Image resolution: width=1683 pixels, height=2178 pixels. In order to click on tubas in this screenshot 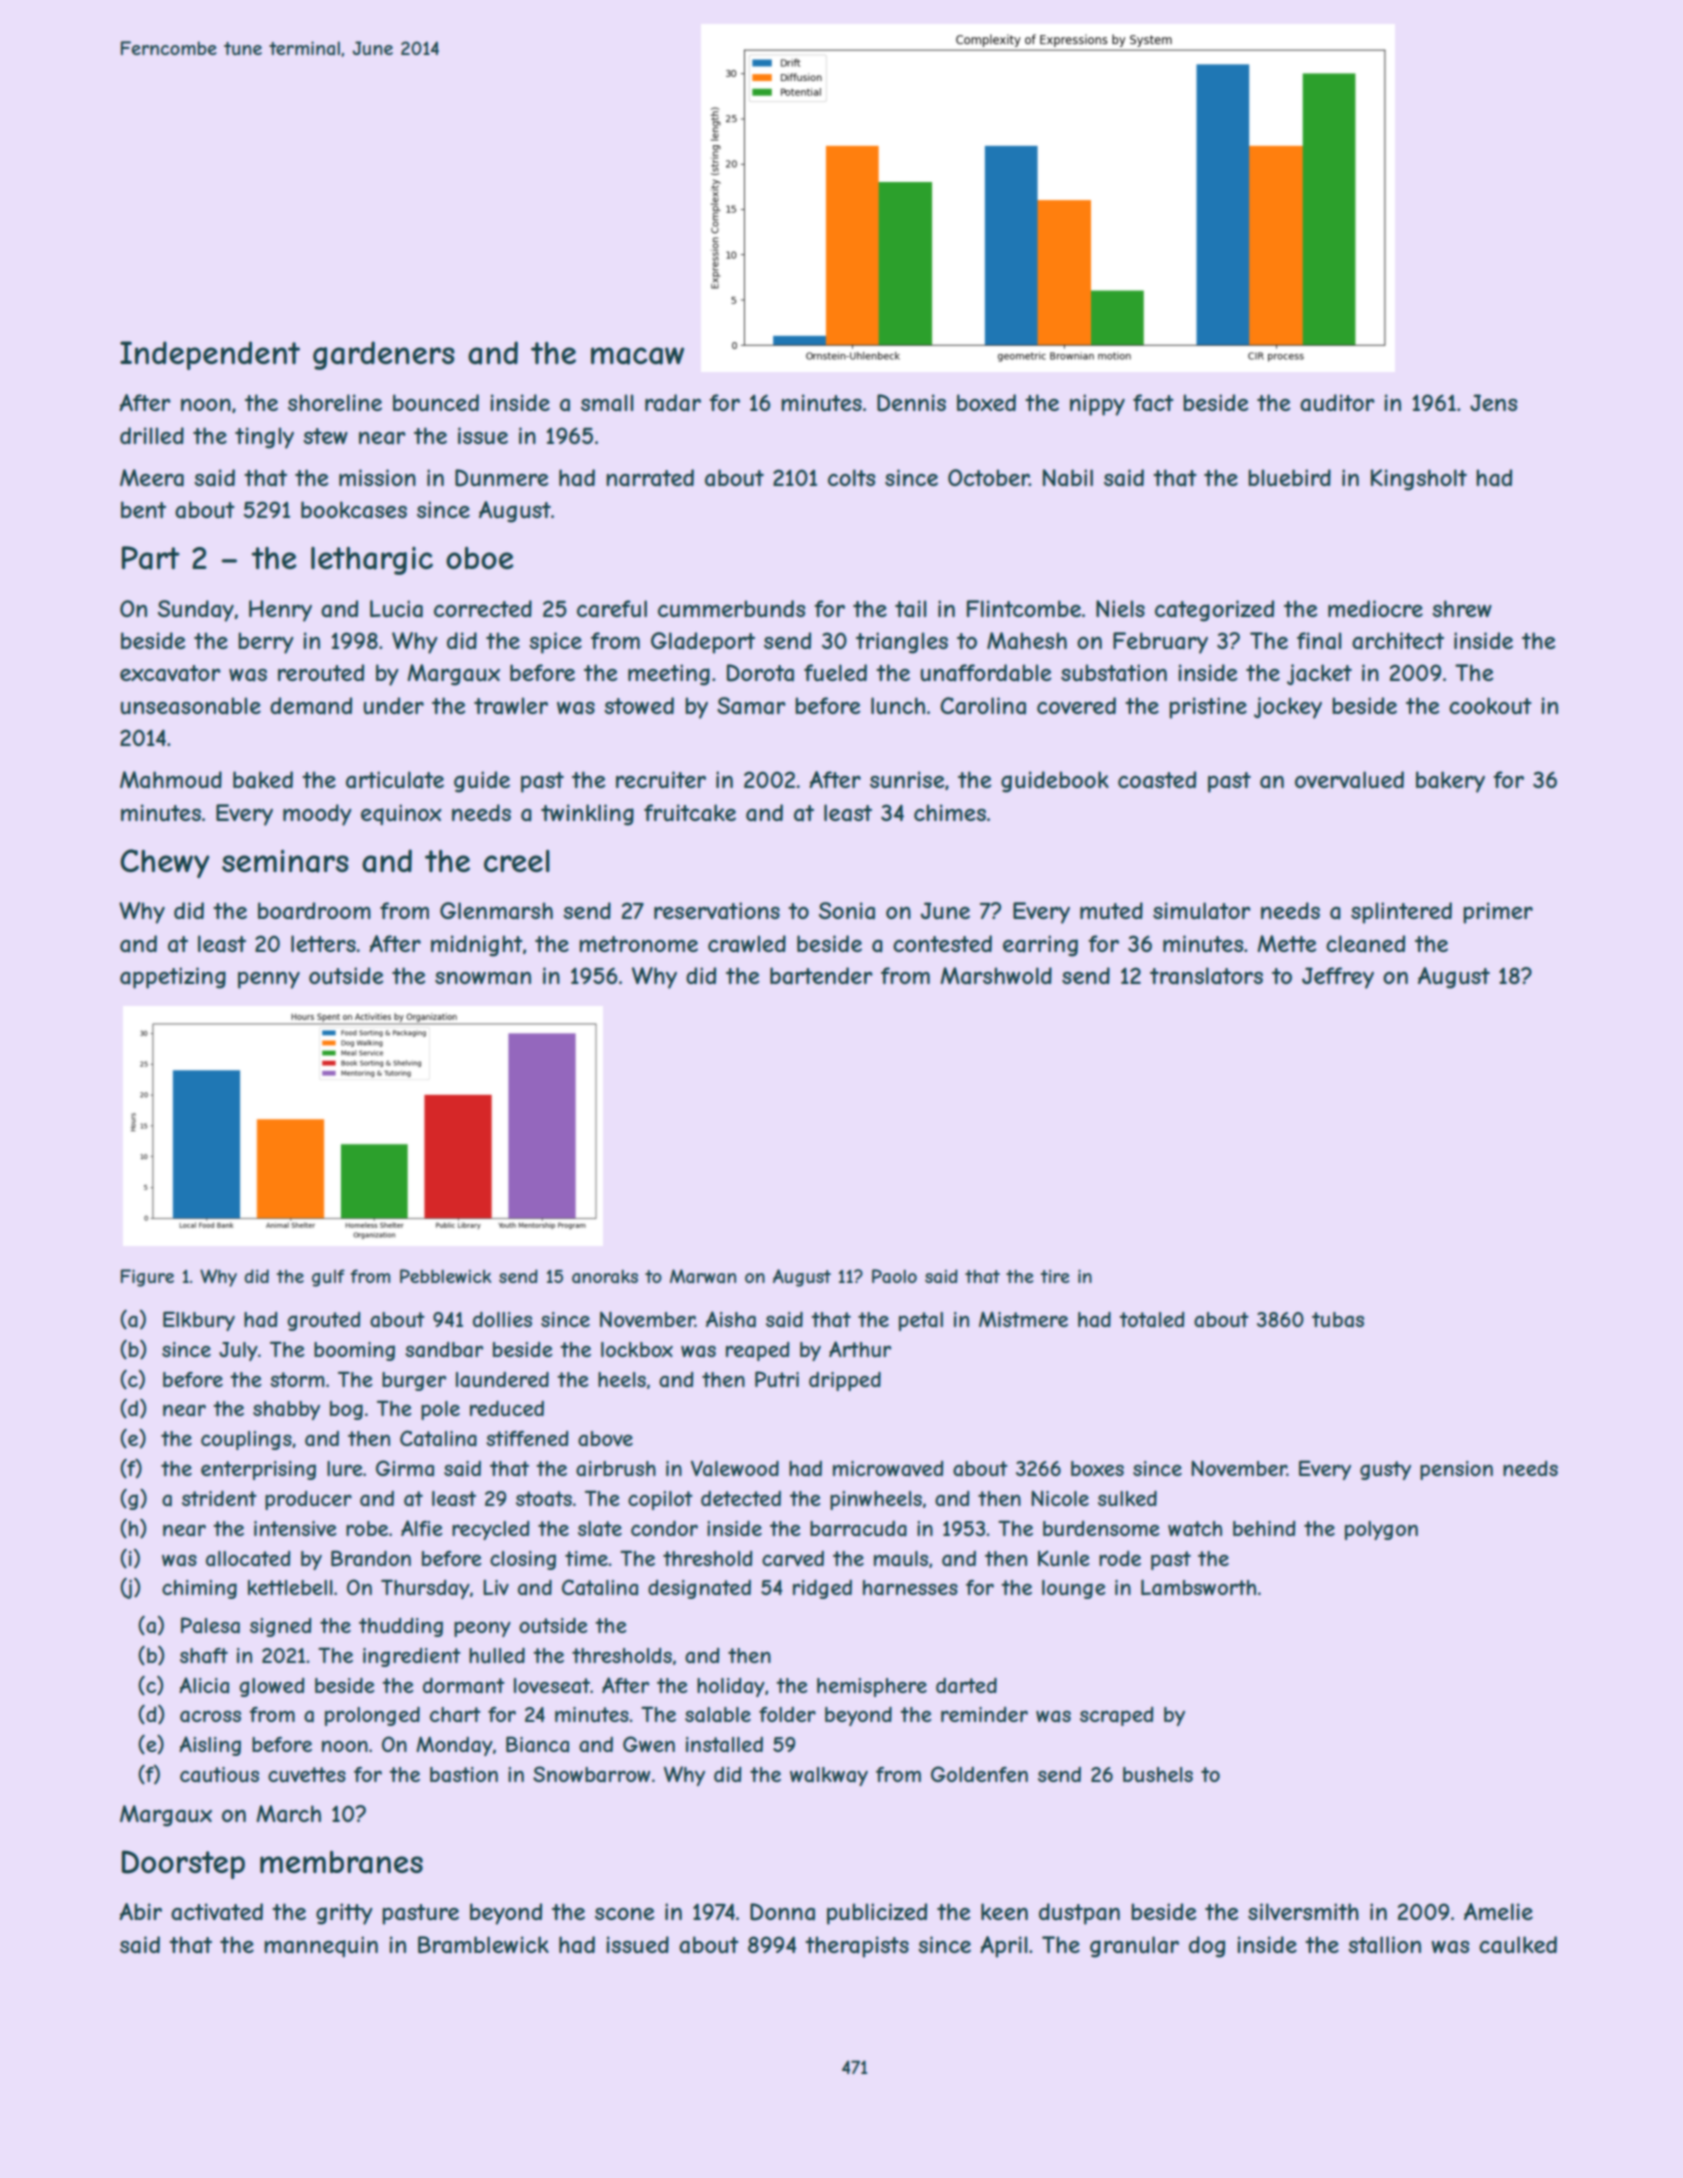, I will do `click(1338, 1320)`.
